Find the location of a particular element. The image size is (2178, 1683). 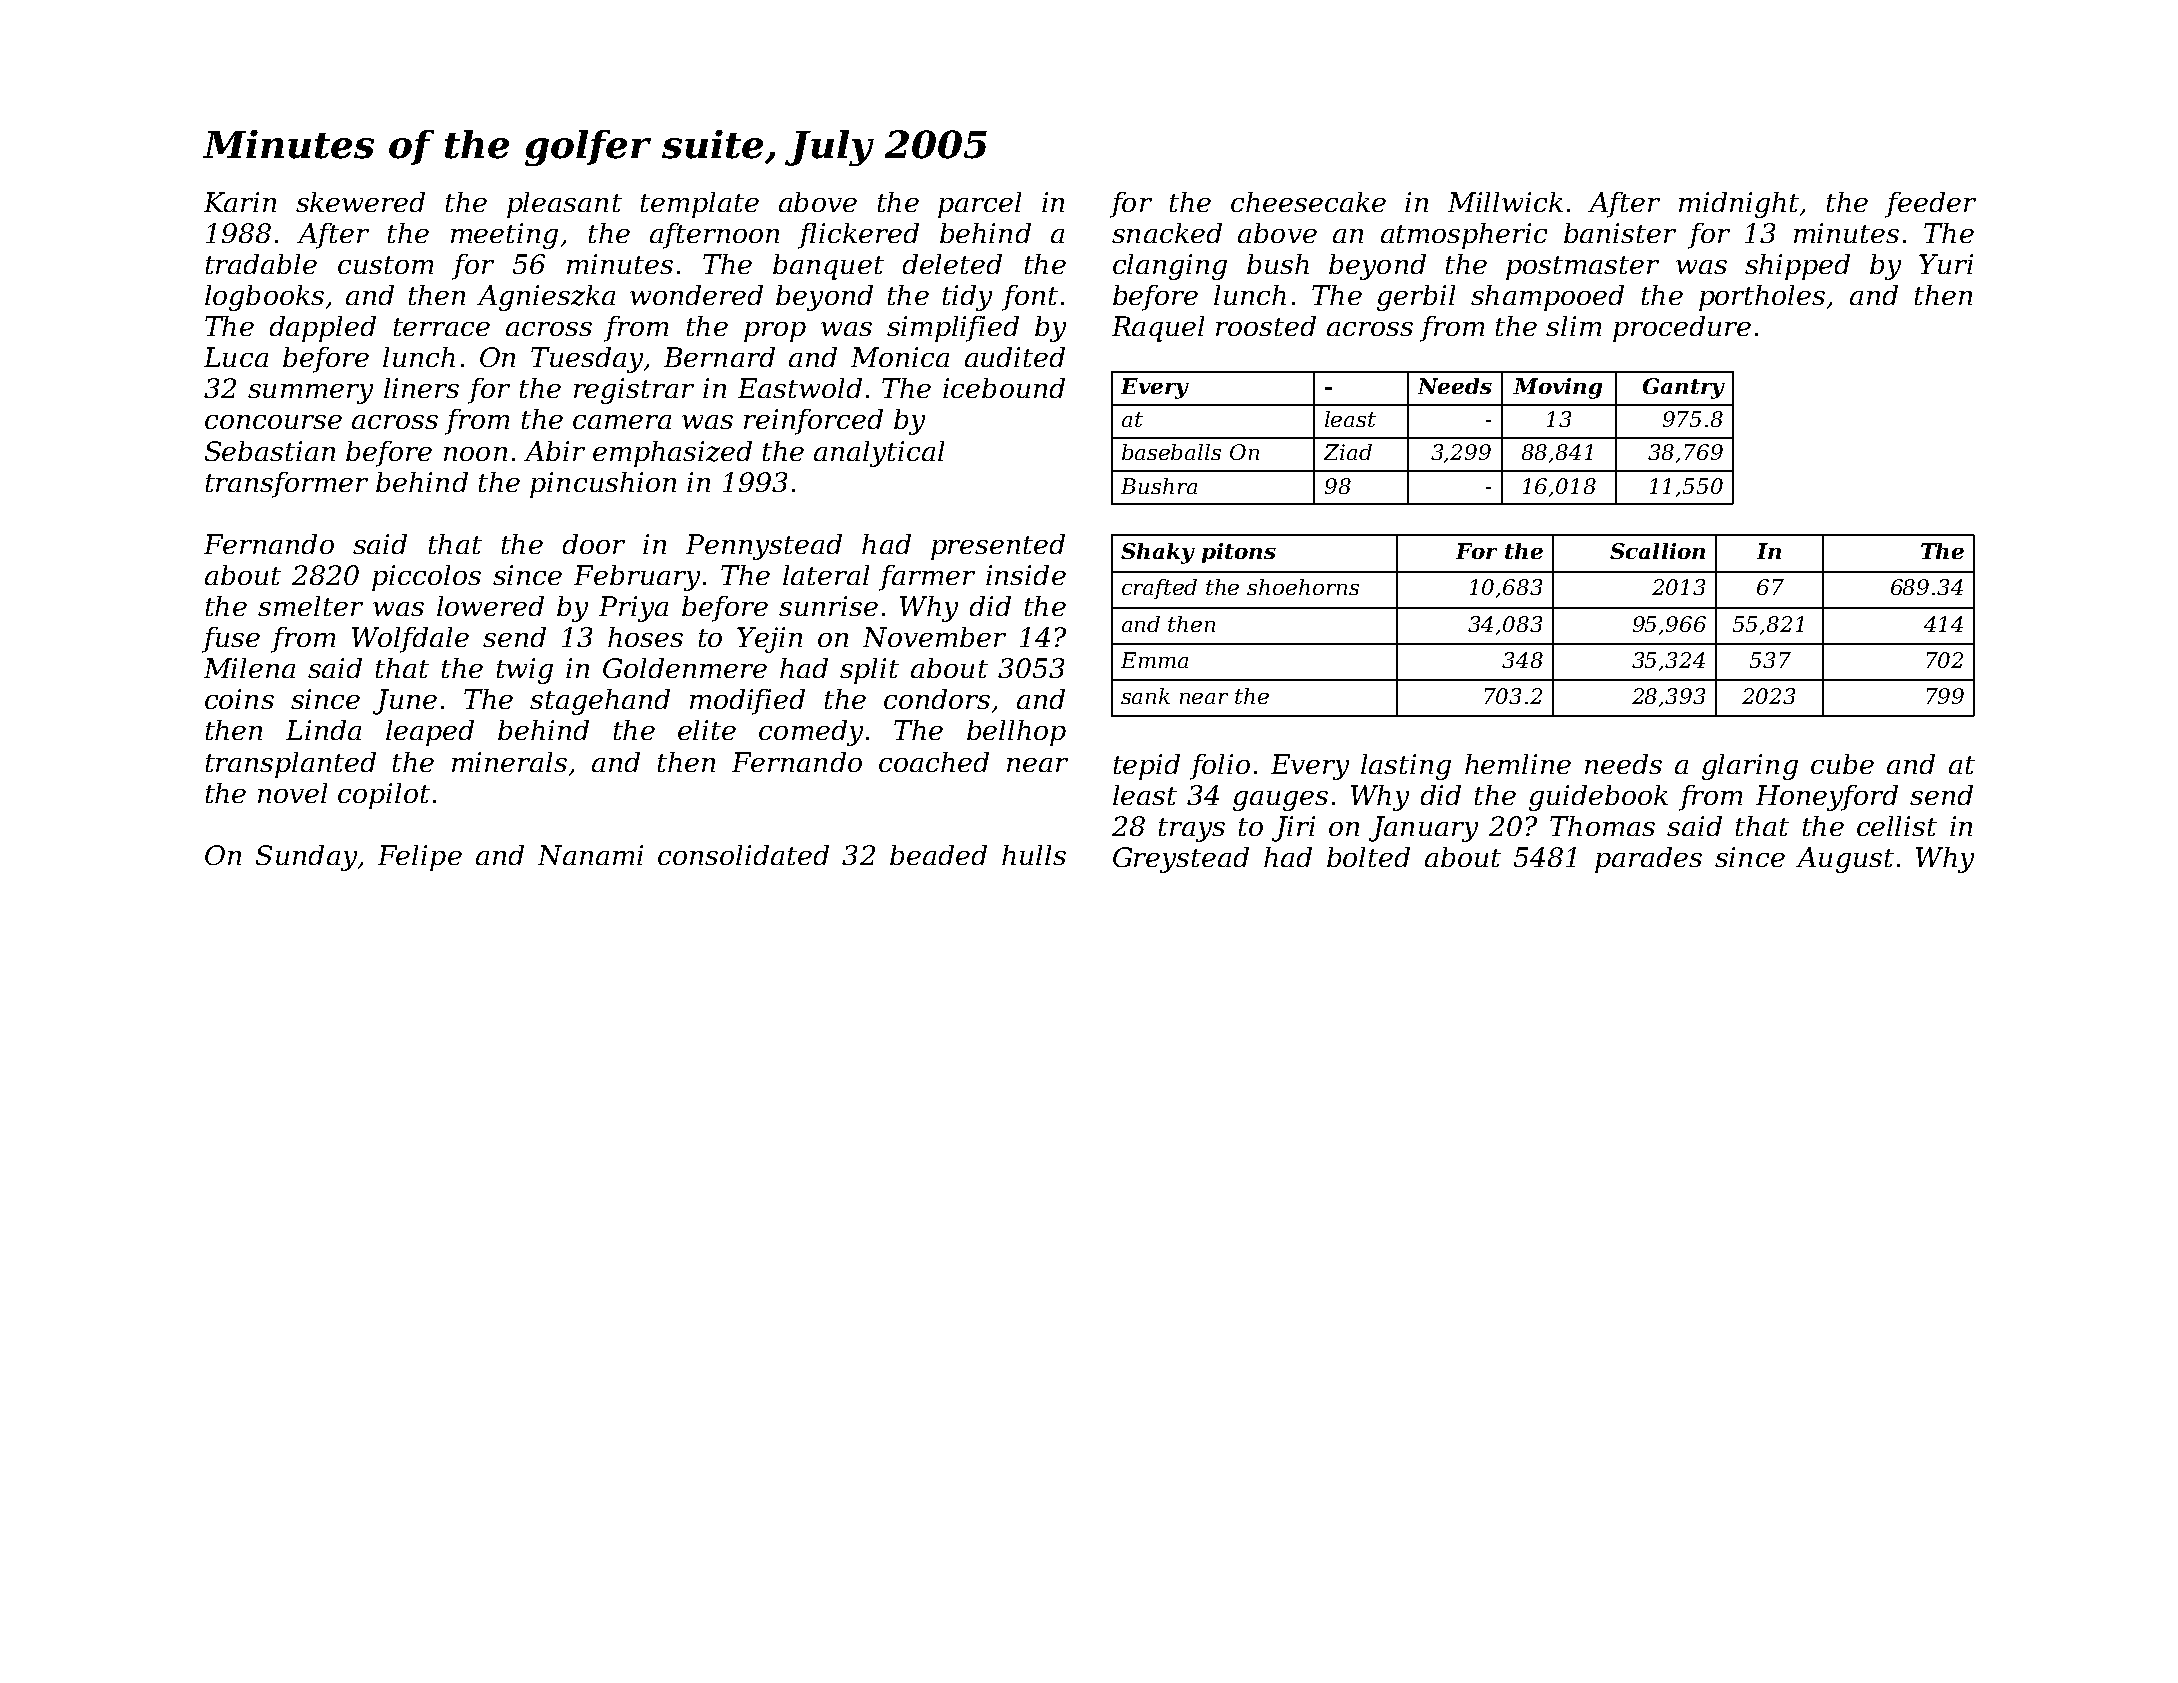

analytical is located at coordinates (879, 454).
